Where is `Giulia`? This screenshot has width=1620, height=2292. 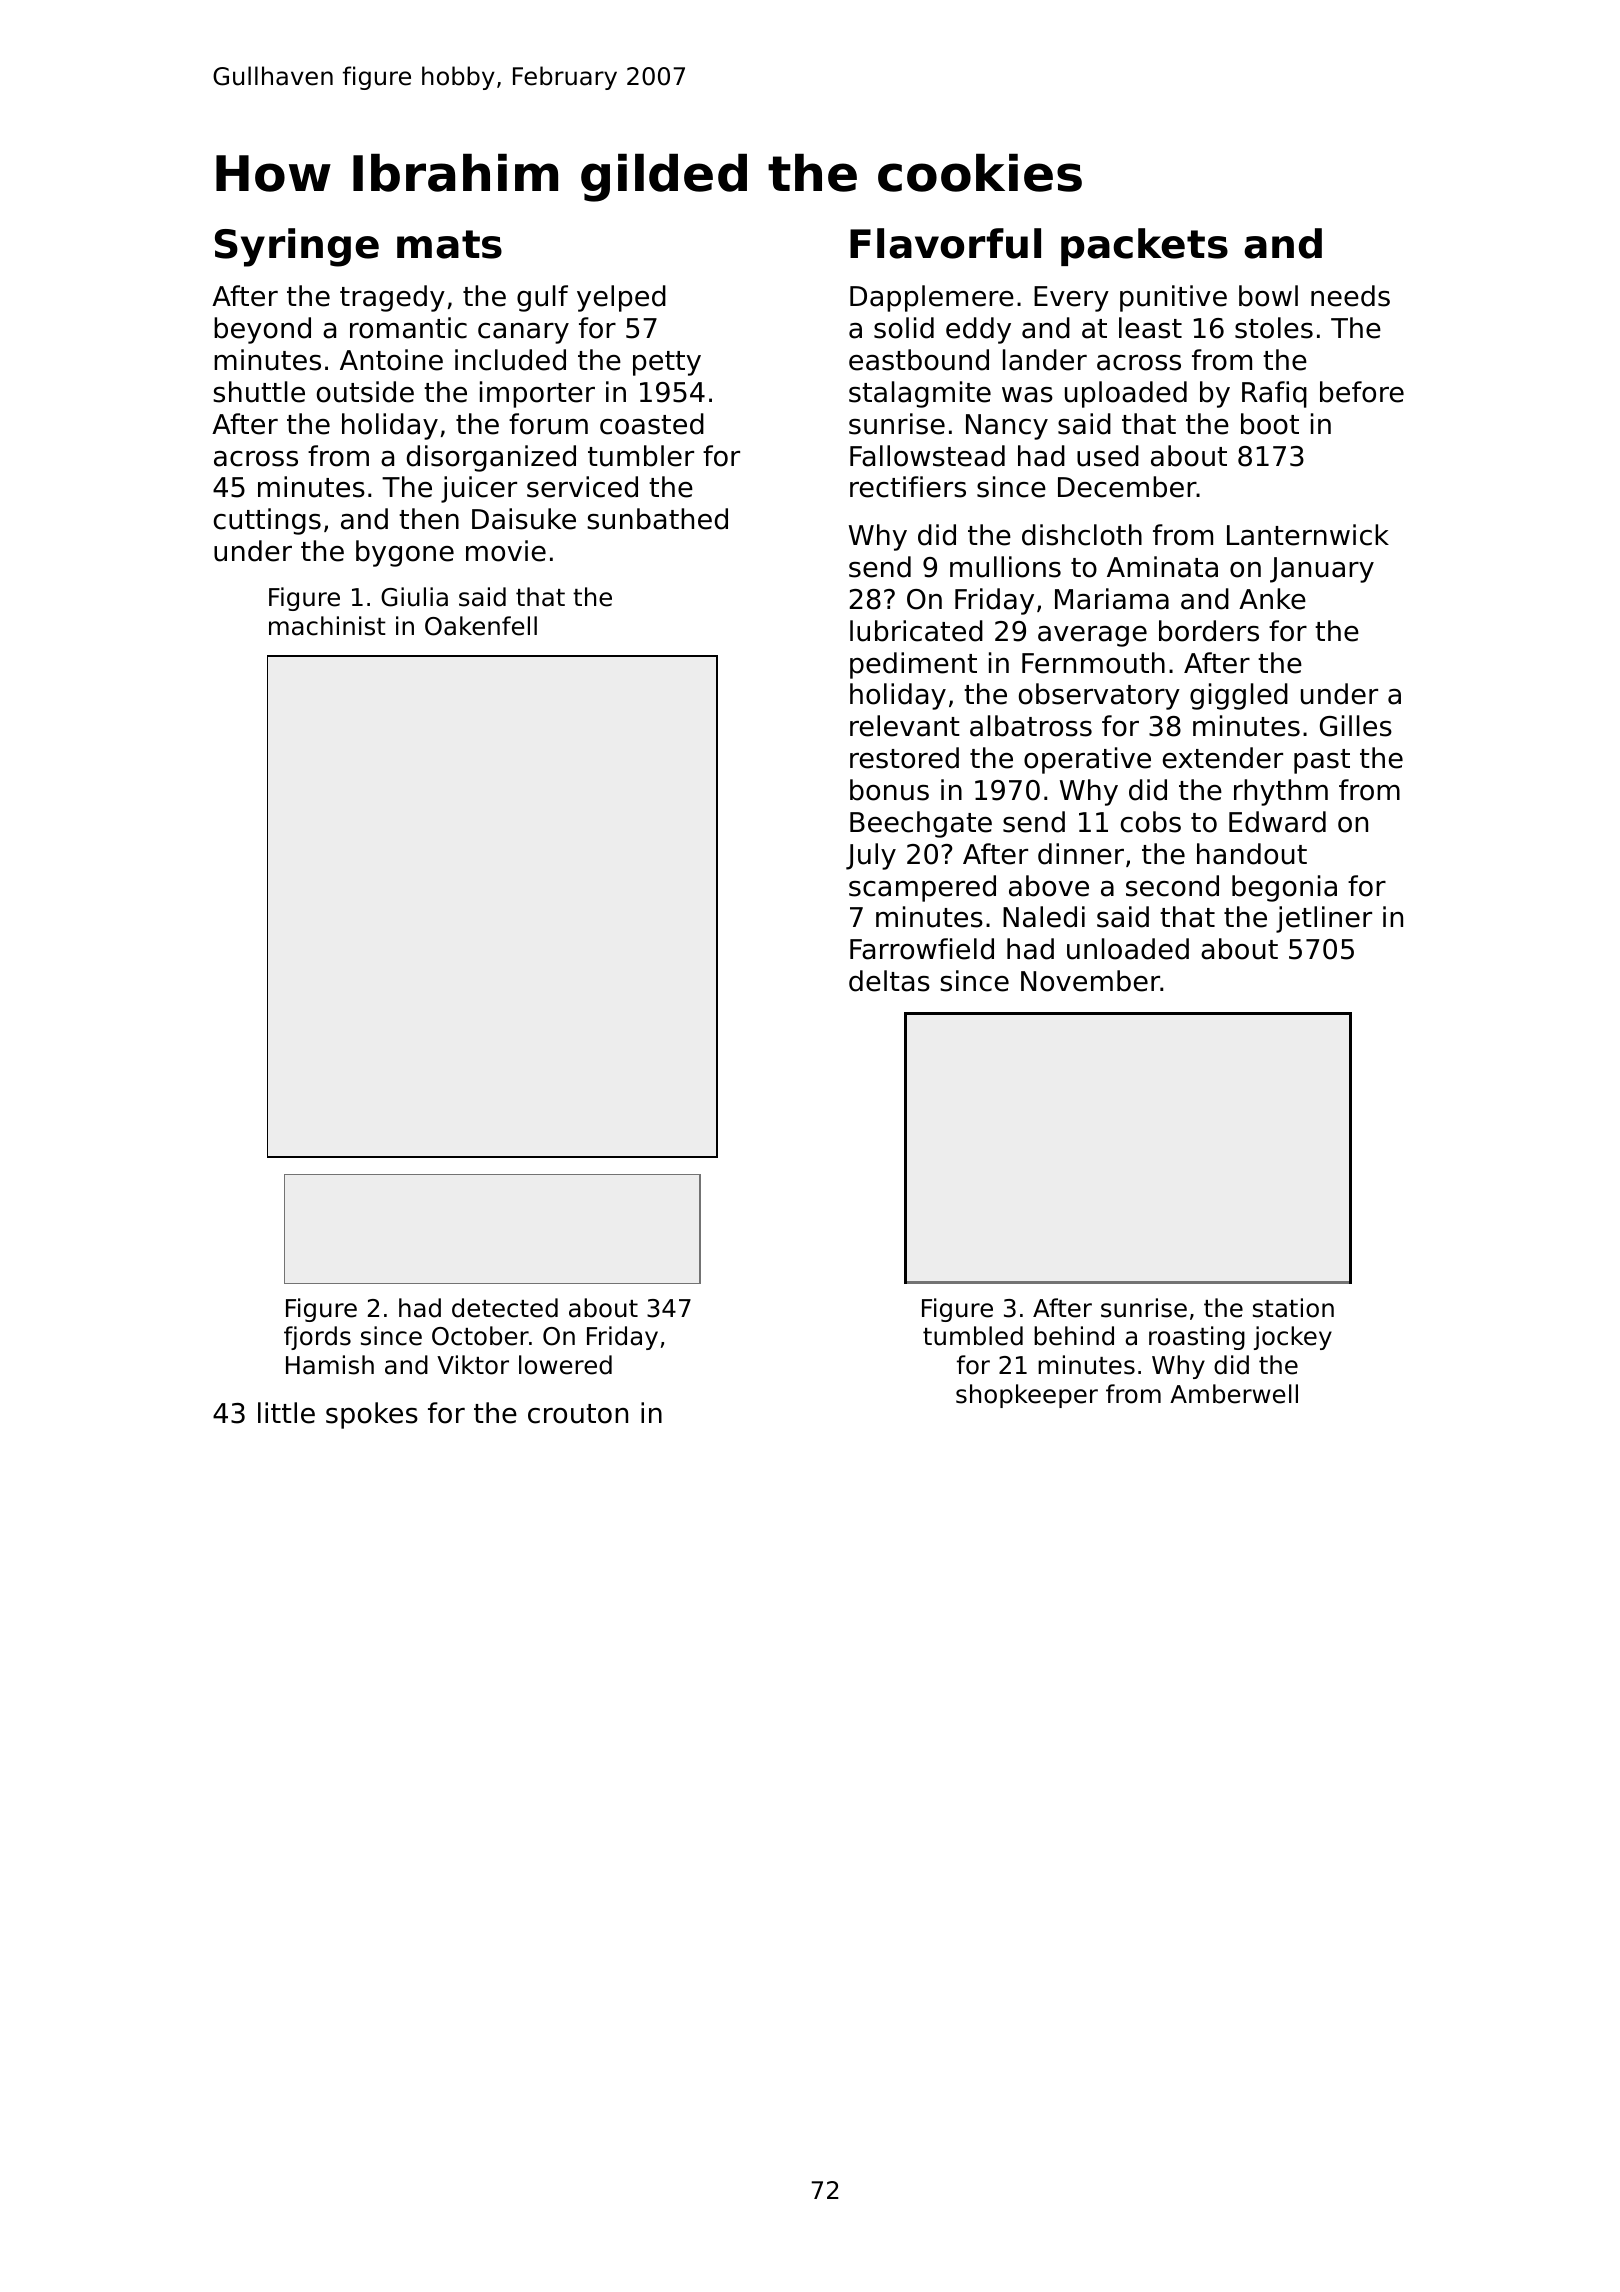
Giulia is located at coordinates (414, 597).
